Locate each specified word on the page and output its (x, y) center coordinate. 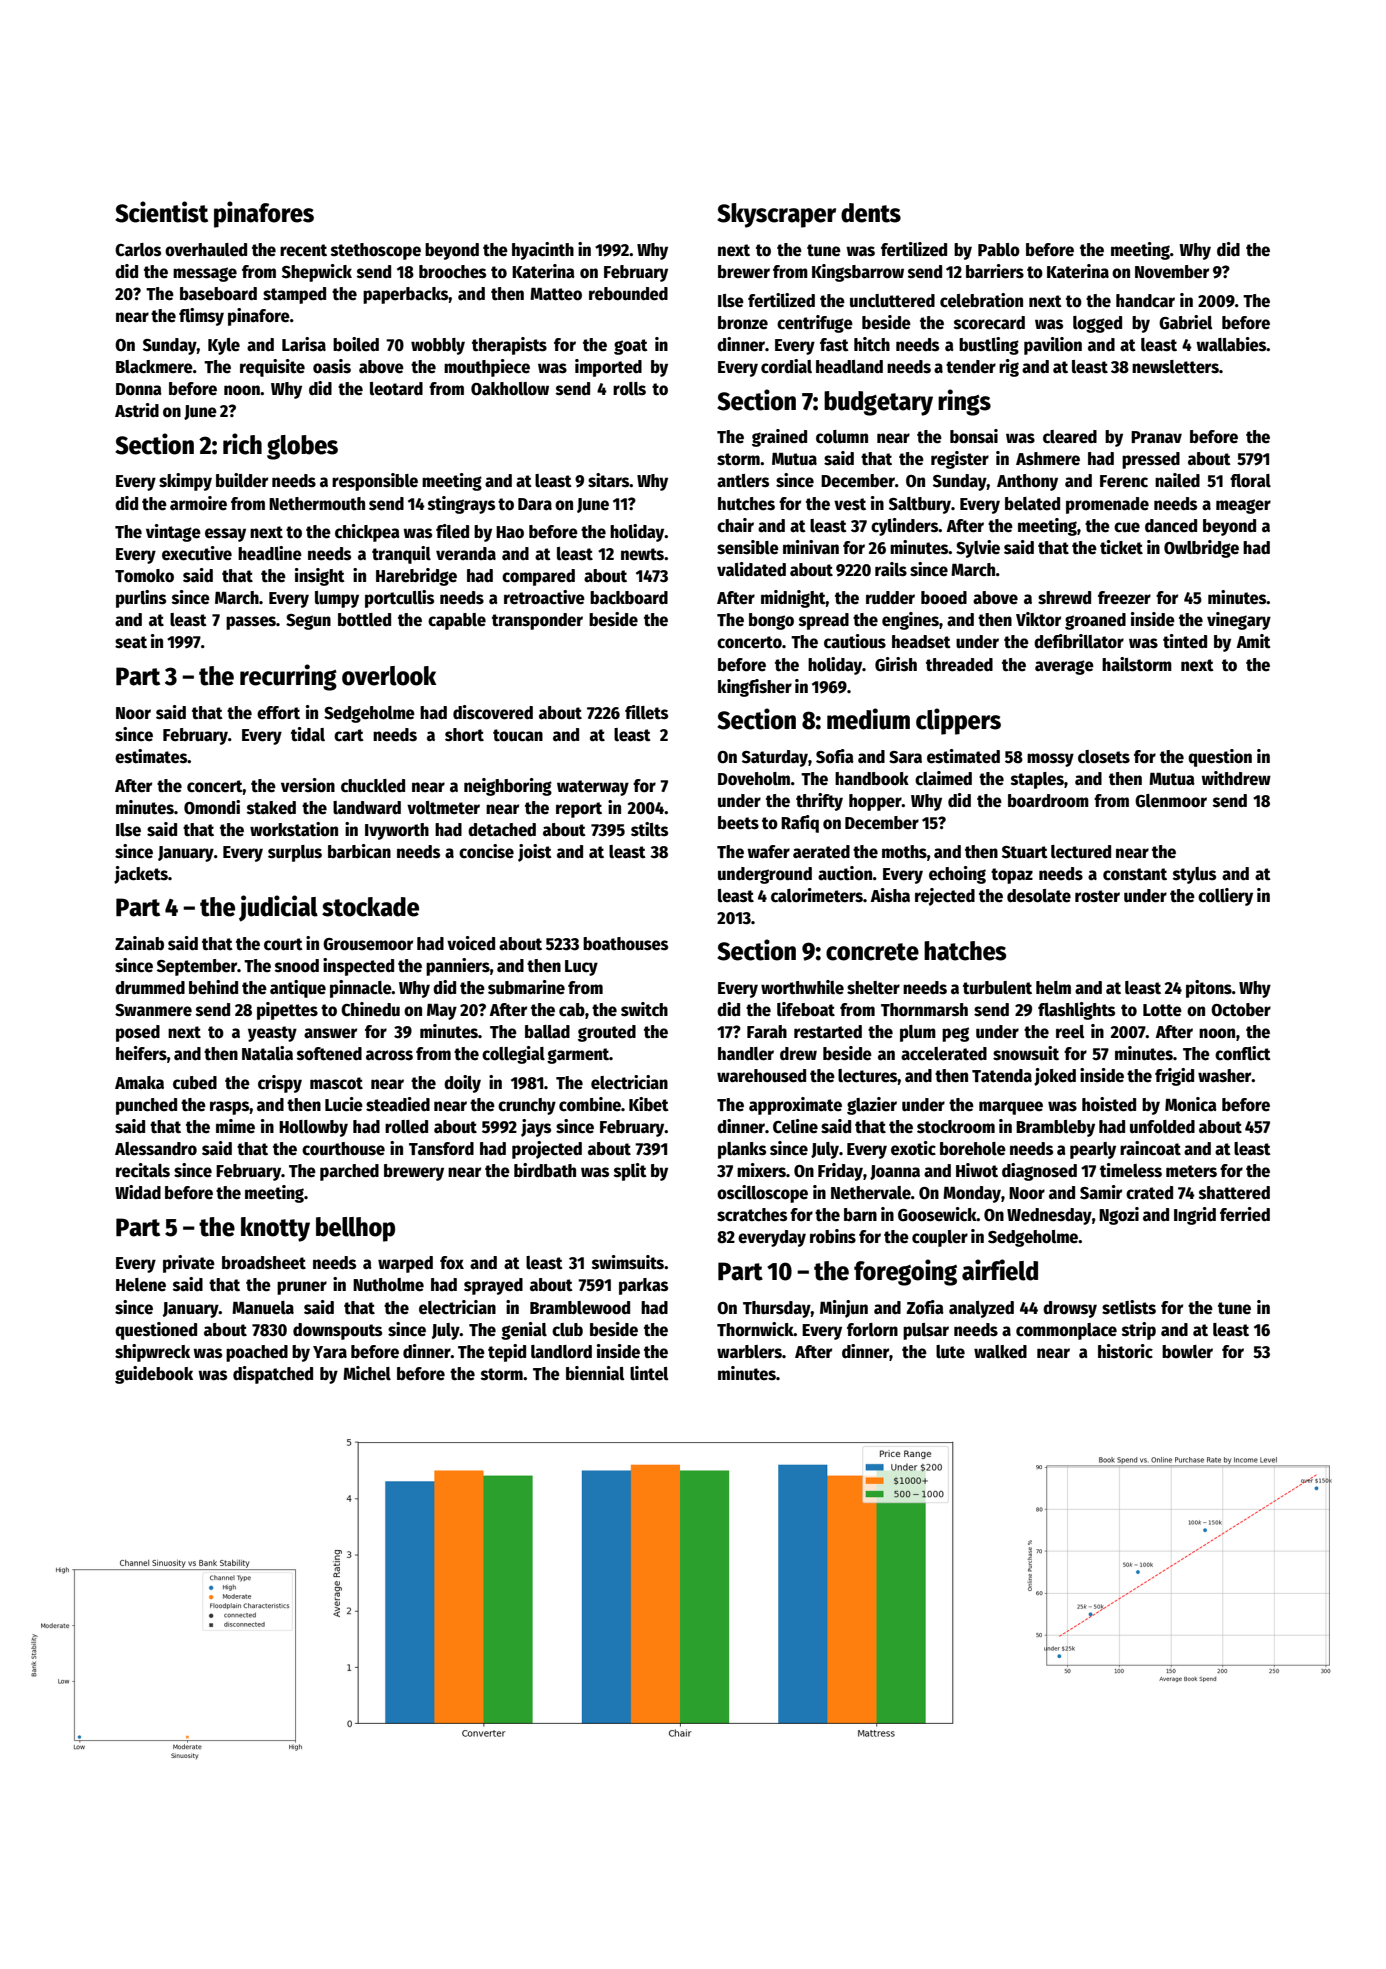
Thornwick (755, 1329)
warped (405, 1264)
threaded (959, 665)
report (579, 810)
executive (197, 553)
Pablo (999, 250)
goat (631, 347)
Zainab (139, 943)
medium (868, 719)
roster (1097, 896)
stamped (294, 295)
